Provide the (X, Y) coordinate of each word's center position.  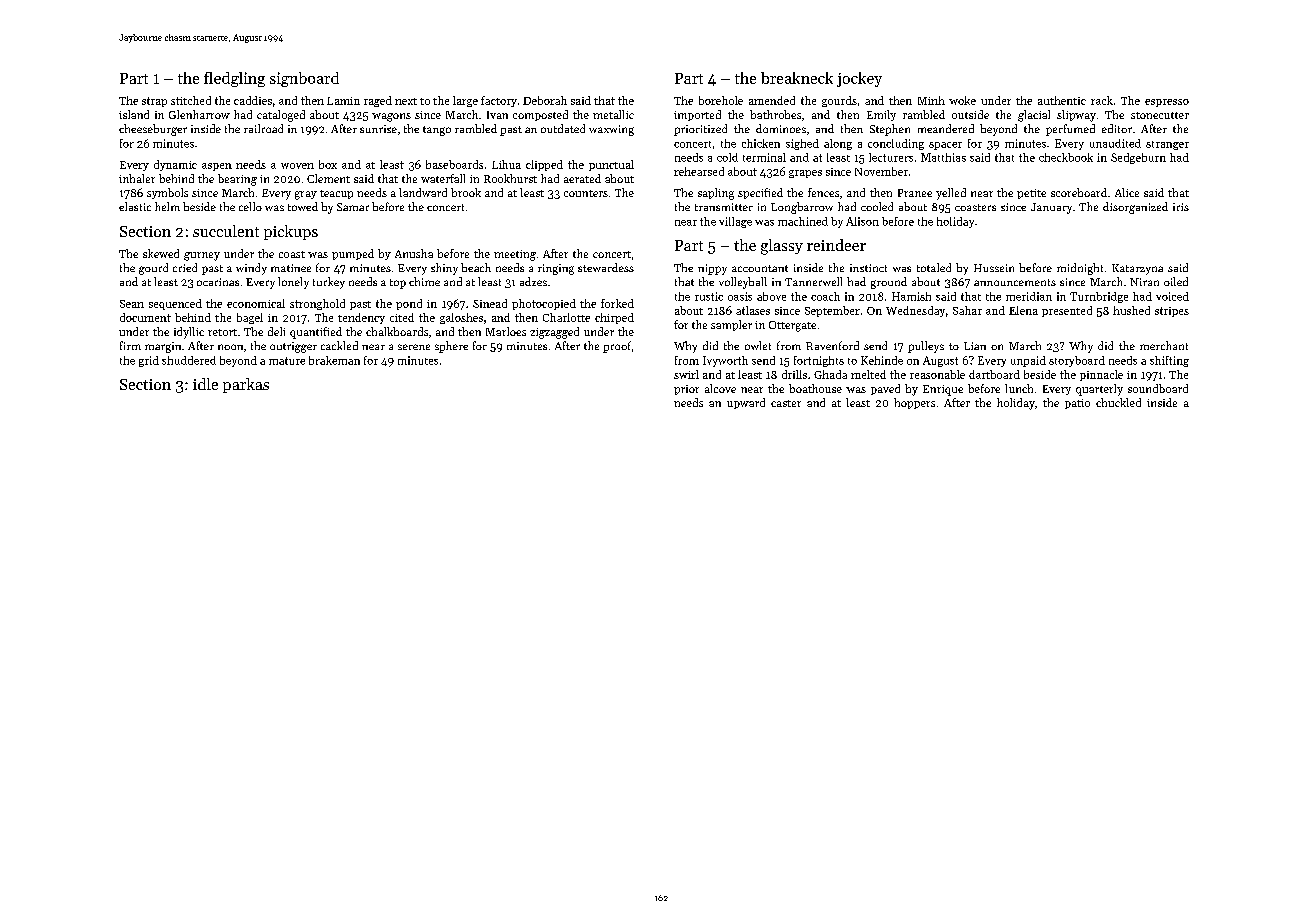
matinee (291, 268)
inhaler (137, 178)
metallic (613, 114)
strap (154, 102)
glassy (782, 247)
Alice (1127, 192)
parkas (246, 385)
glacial (1034, 116)
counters (586, 193)
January (1051, 208)
